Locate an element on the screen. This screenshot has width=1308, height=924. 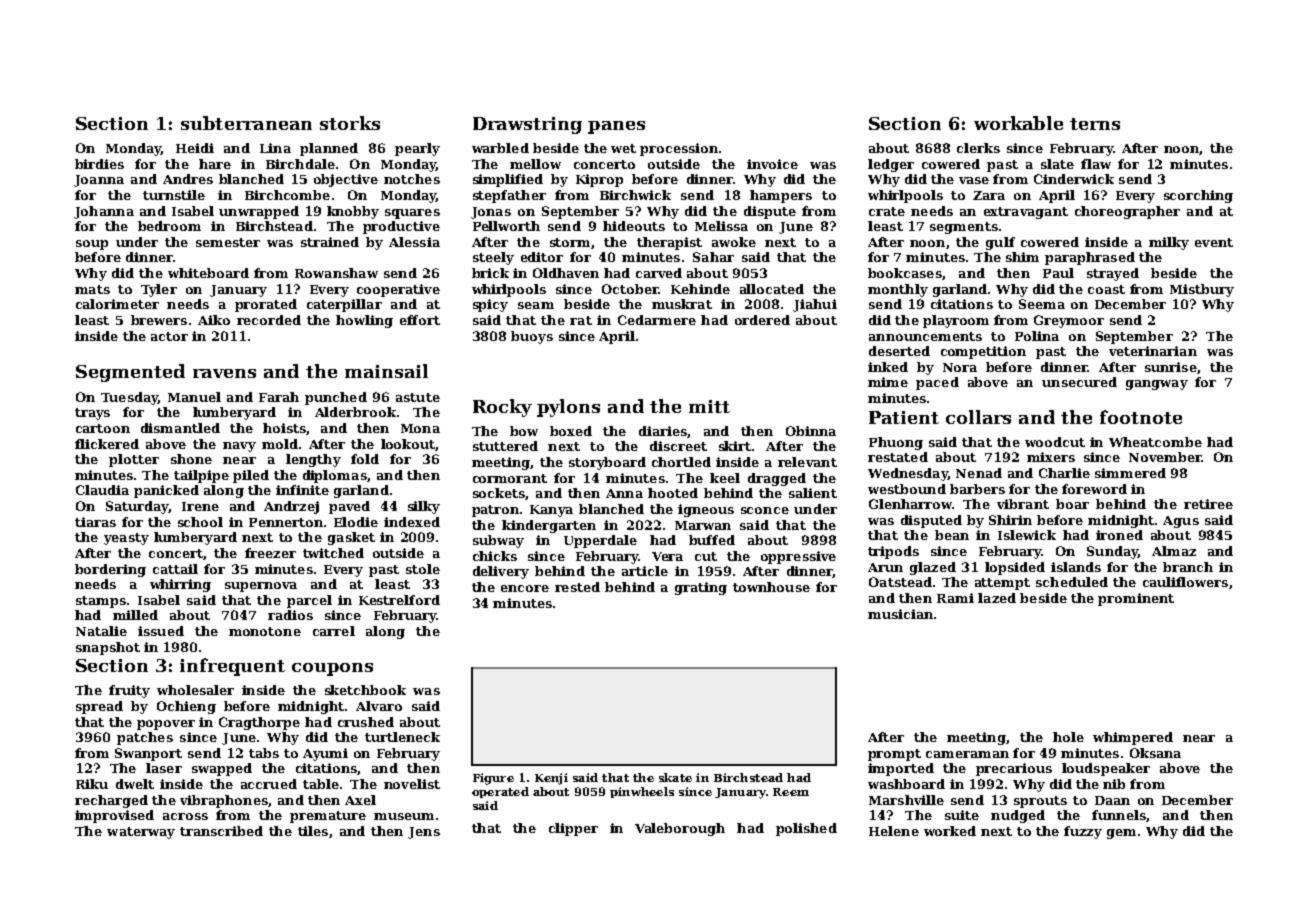
Oldhaven is located at coordinates (566, 273).
